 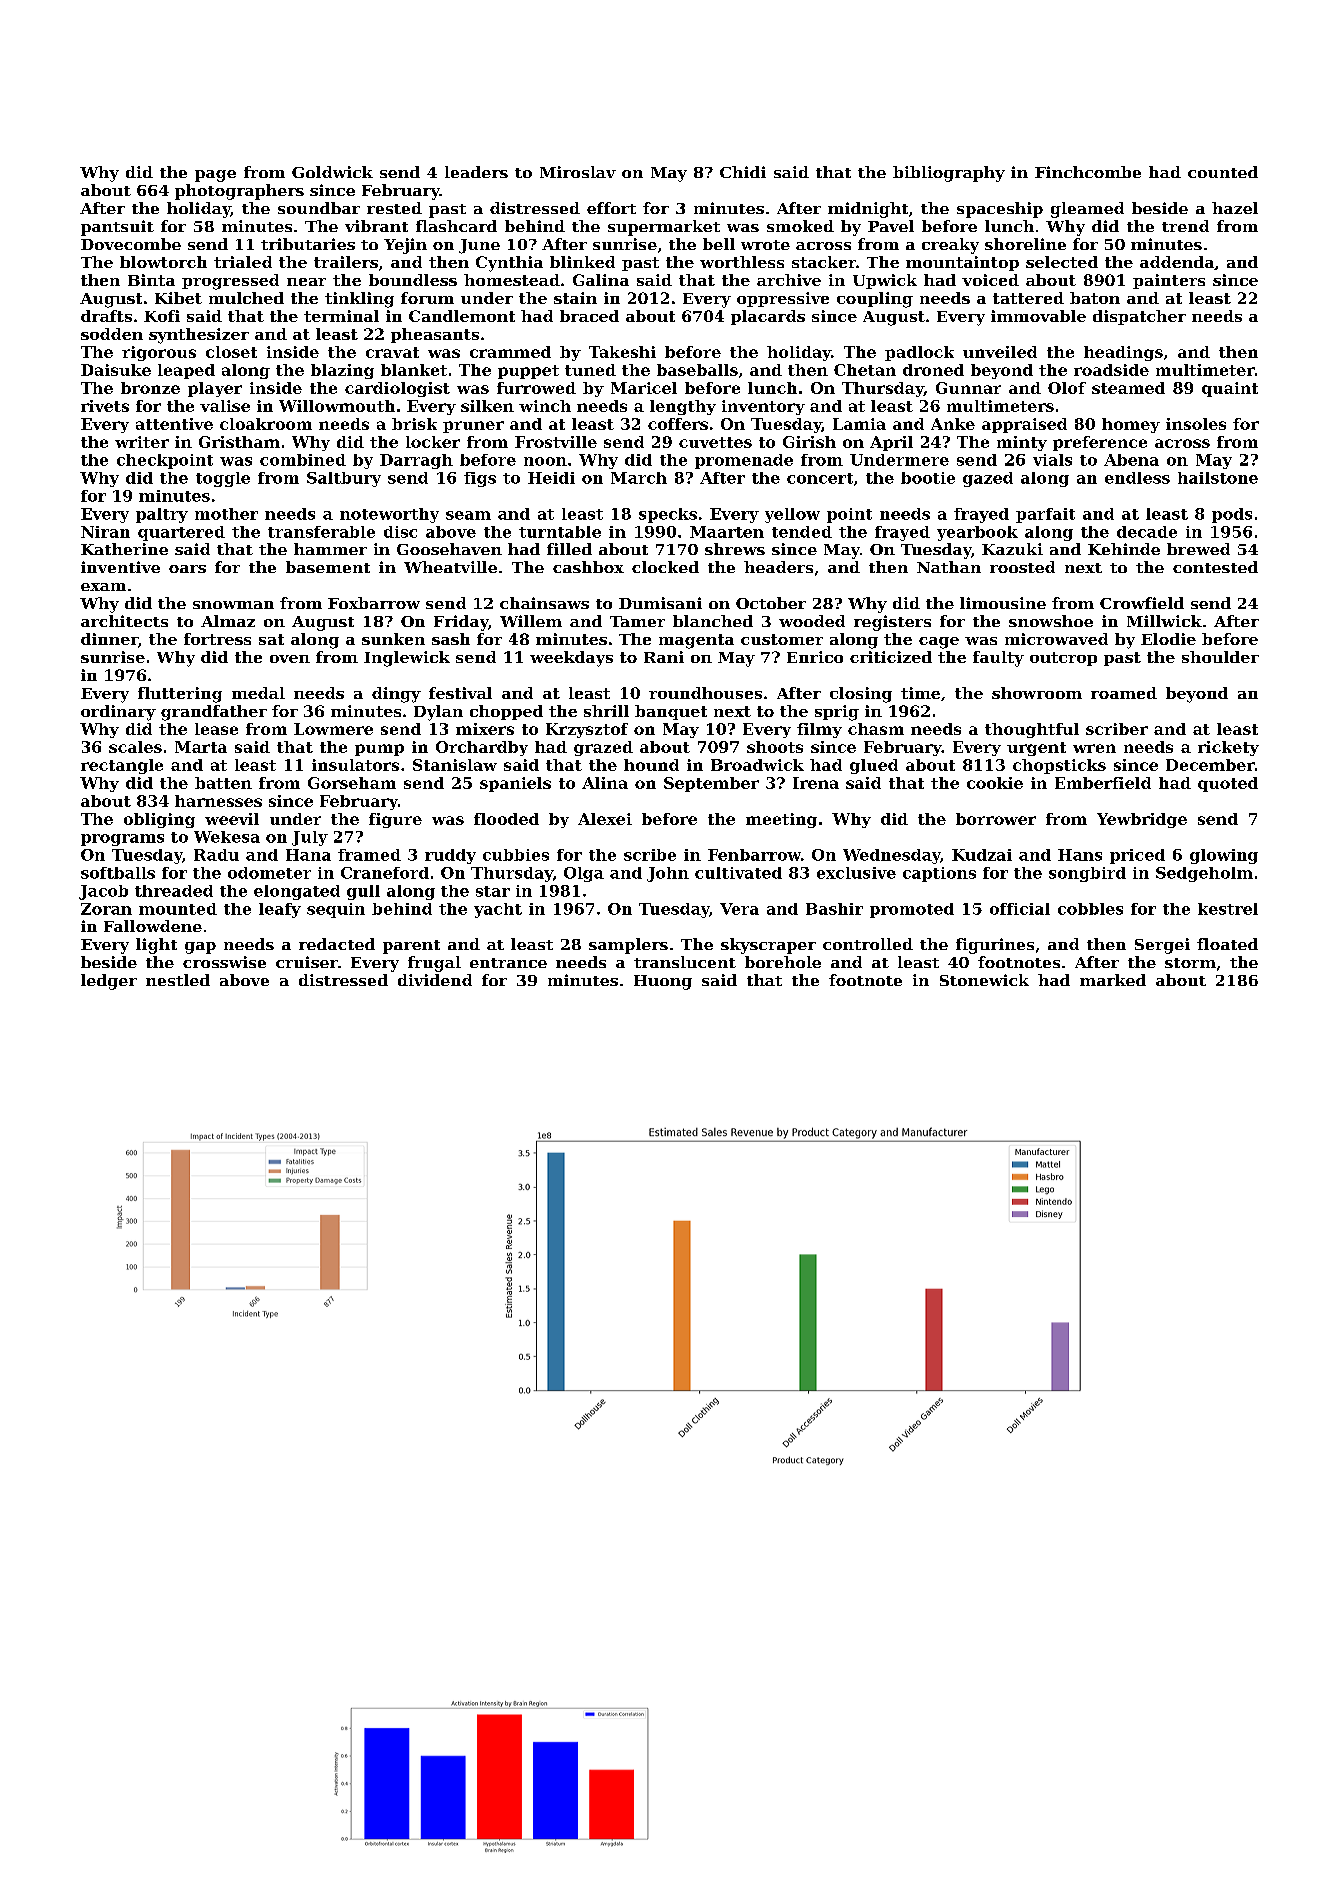 I want to click on Nathan, so click(x=949, y=567).
